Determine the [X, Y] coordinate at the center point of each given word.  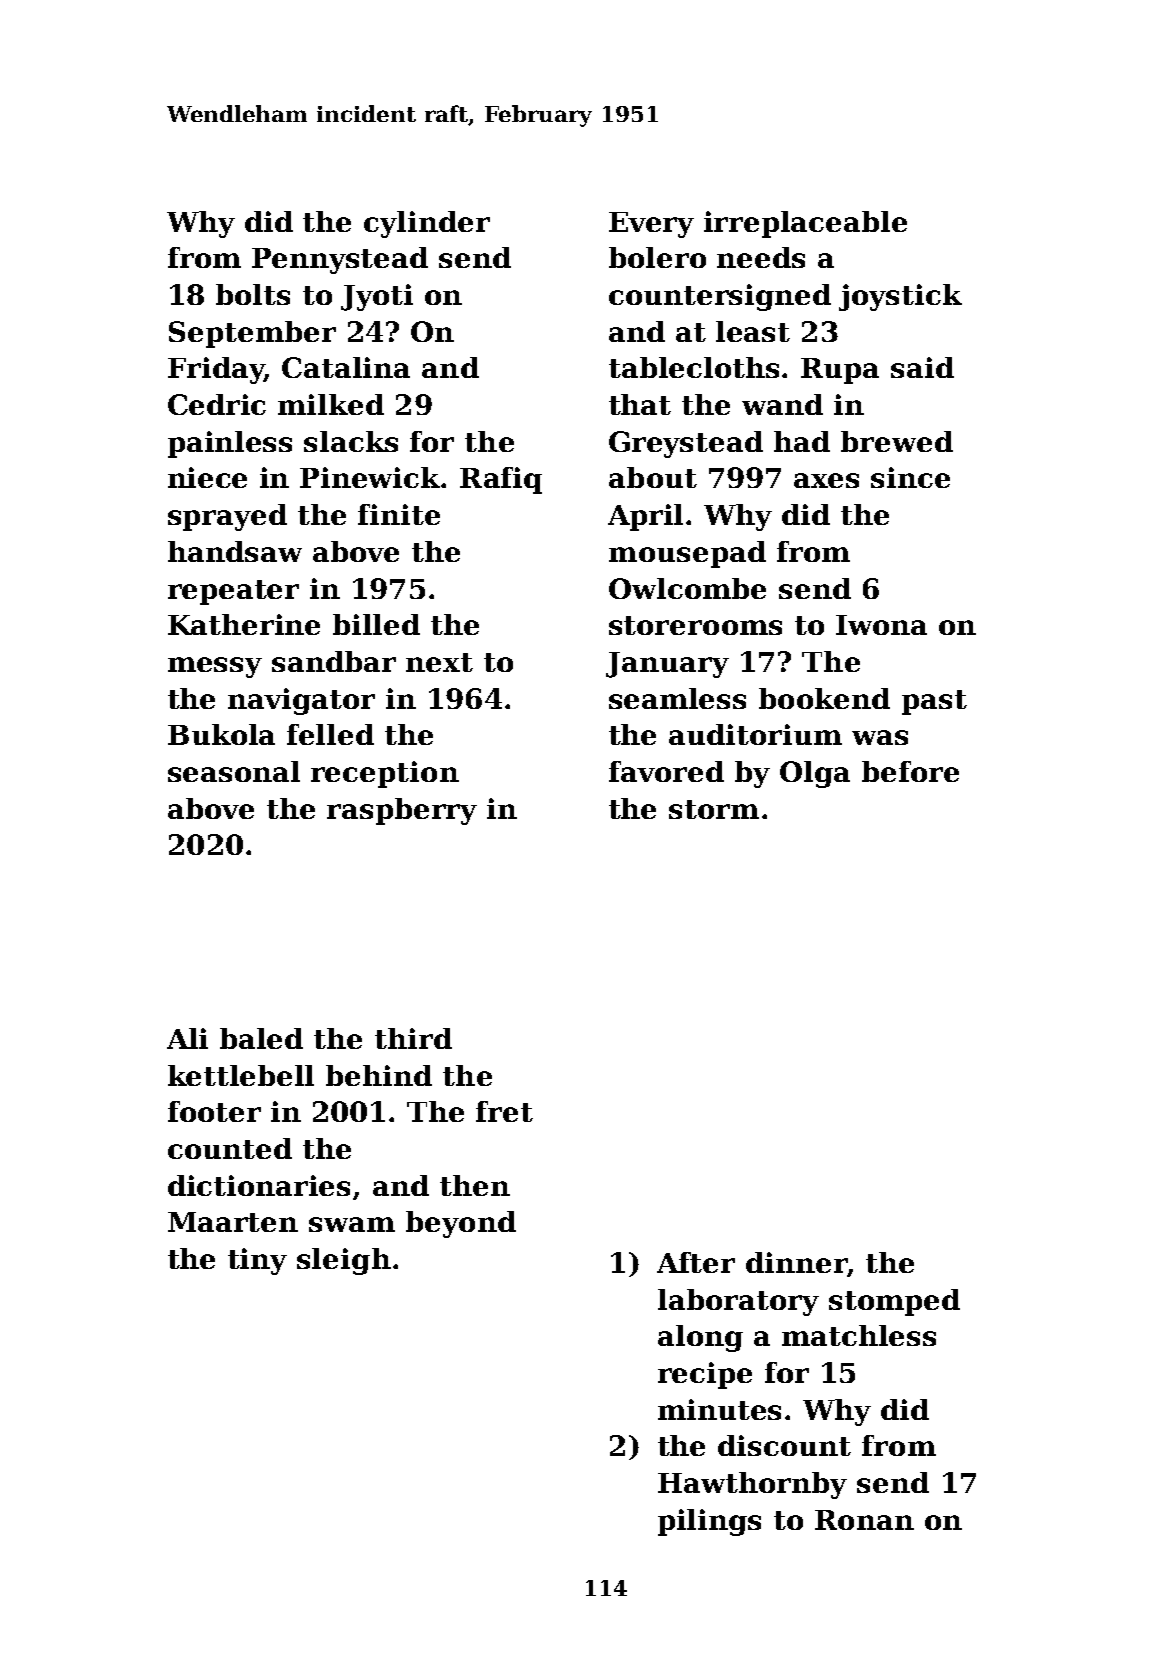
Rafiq [501, 480]
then [475, 1185]
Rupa [840, 371]
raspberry [402, 811]
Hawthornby [752, 1485]
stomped [894, 1302]
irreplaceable [805, 224]
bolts [253, 294]
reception [385, 774]
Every [651, 225]
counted [230, 1148]
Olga [815, 774]
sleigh [344, 1261]
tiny [257, 1261]
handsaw [235, 551]
